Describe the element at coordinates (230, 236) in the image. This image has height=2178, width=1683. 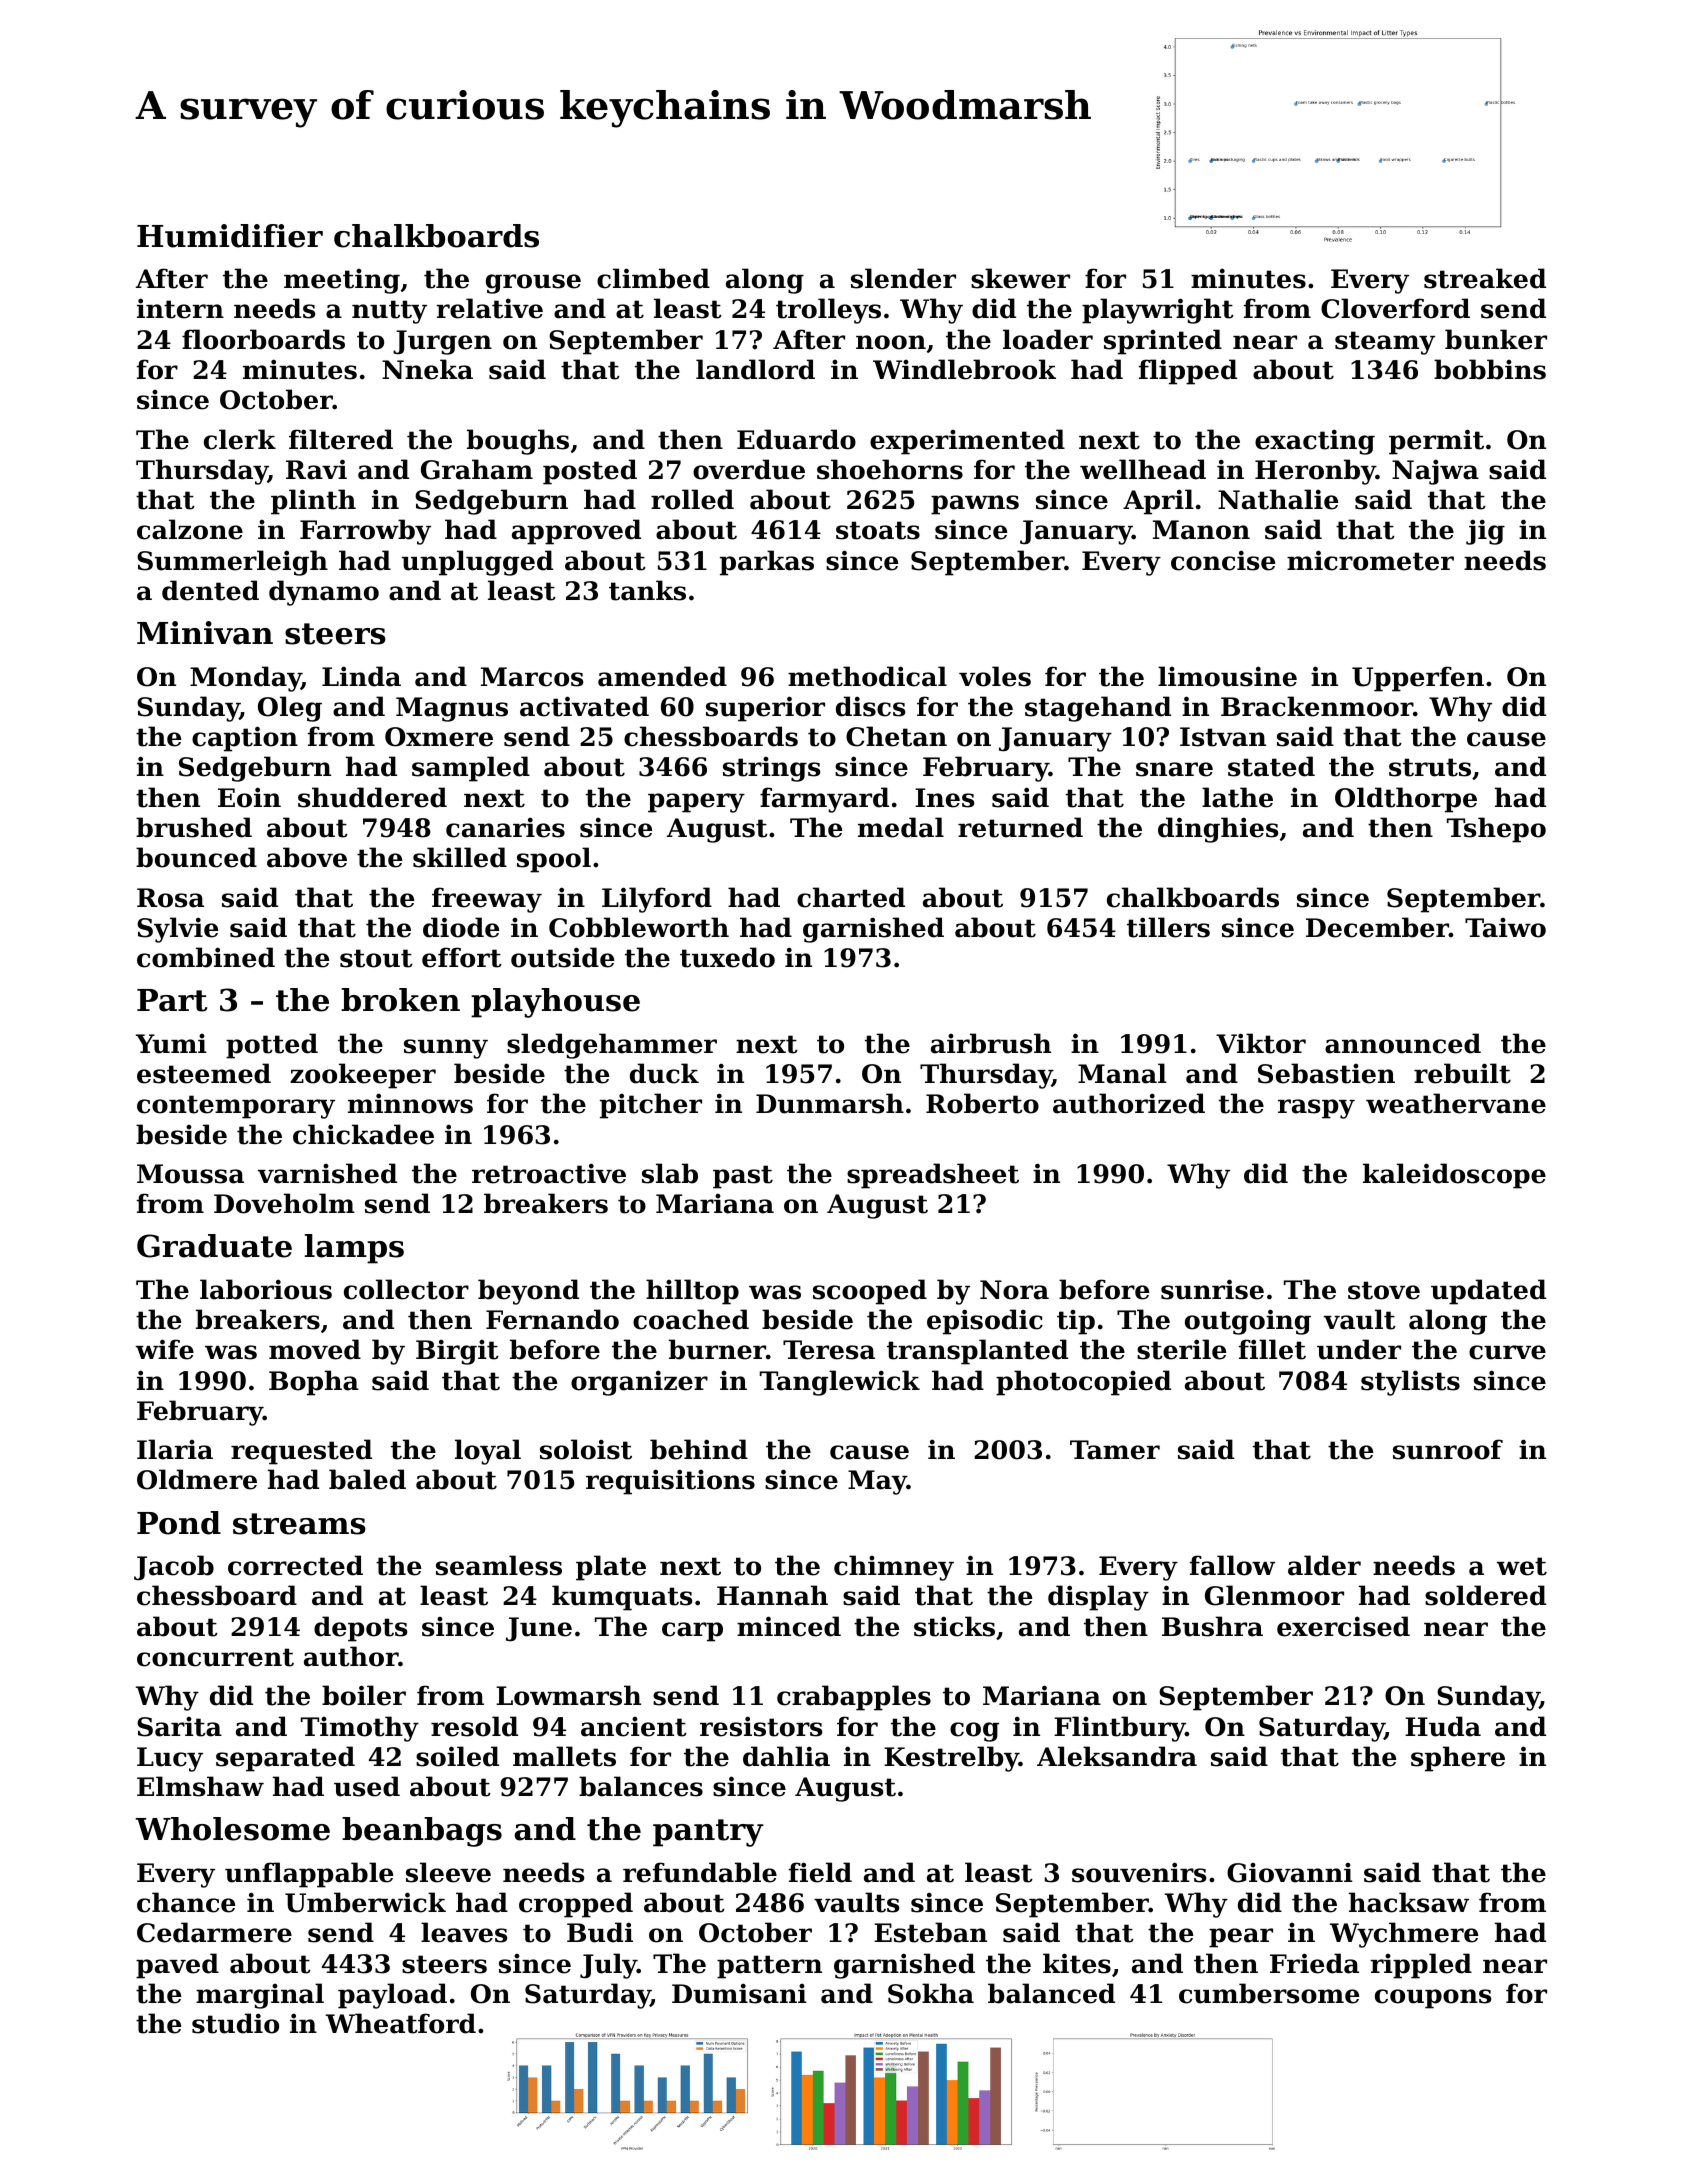
I see `Humidifier` at that location.
